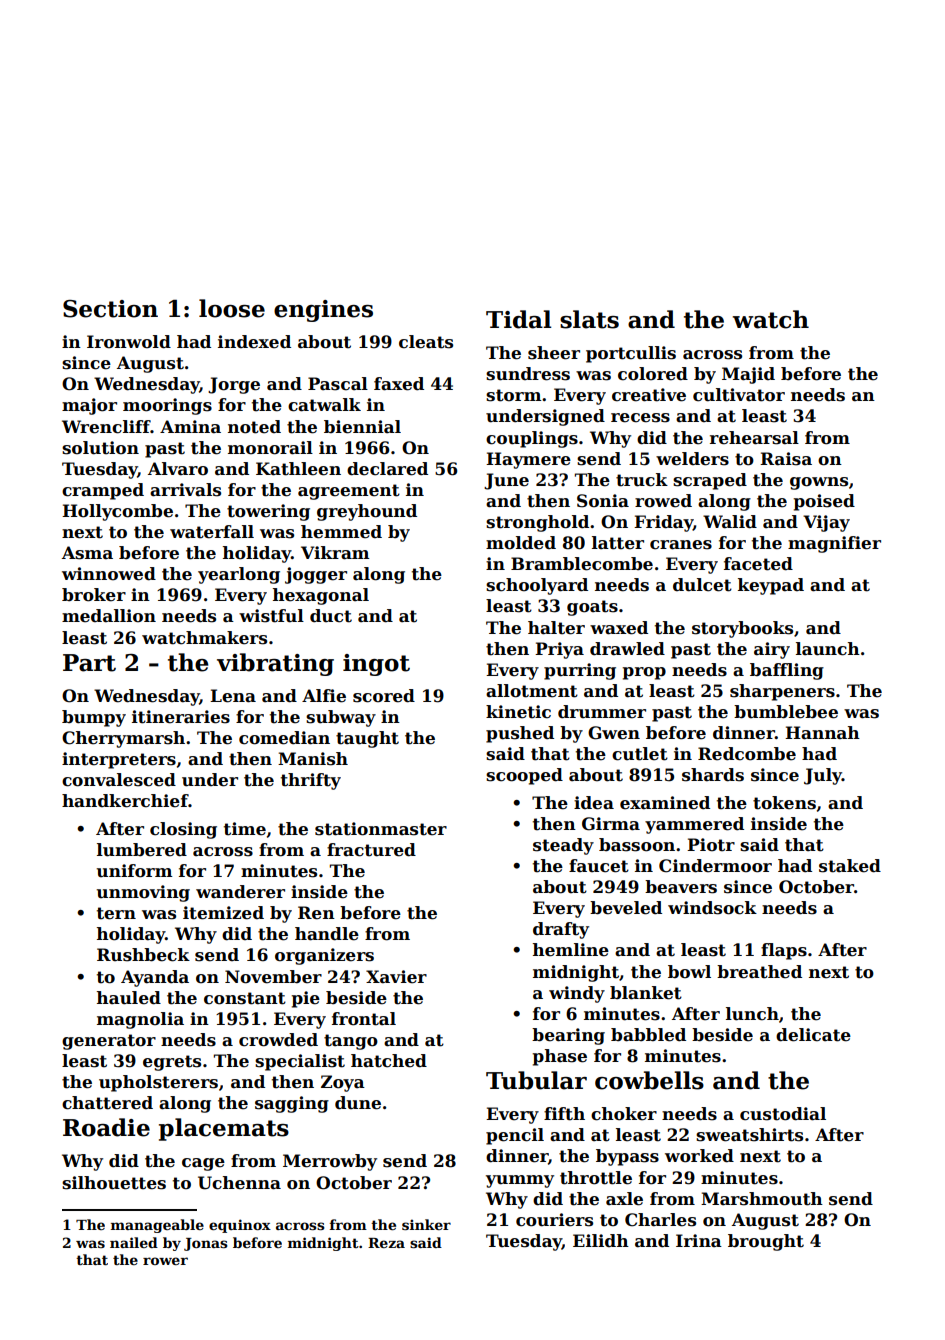  I want to click on Tidal, so click(518, 319).
